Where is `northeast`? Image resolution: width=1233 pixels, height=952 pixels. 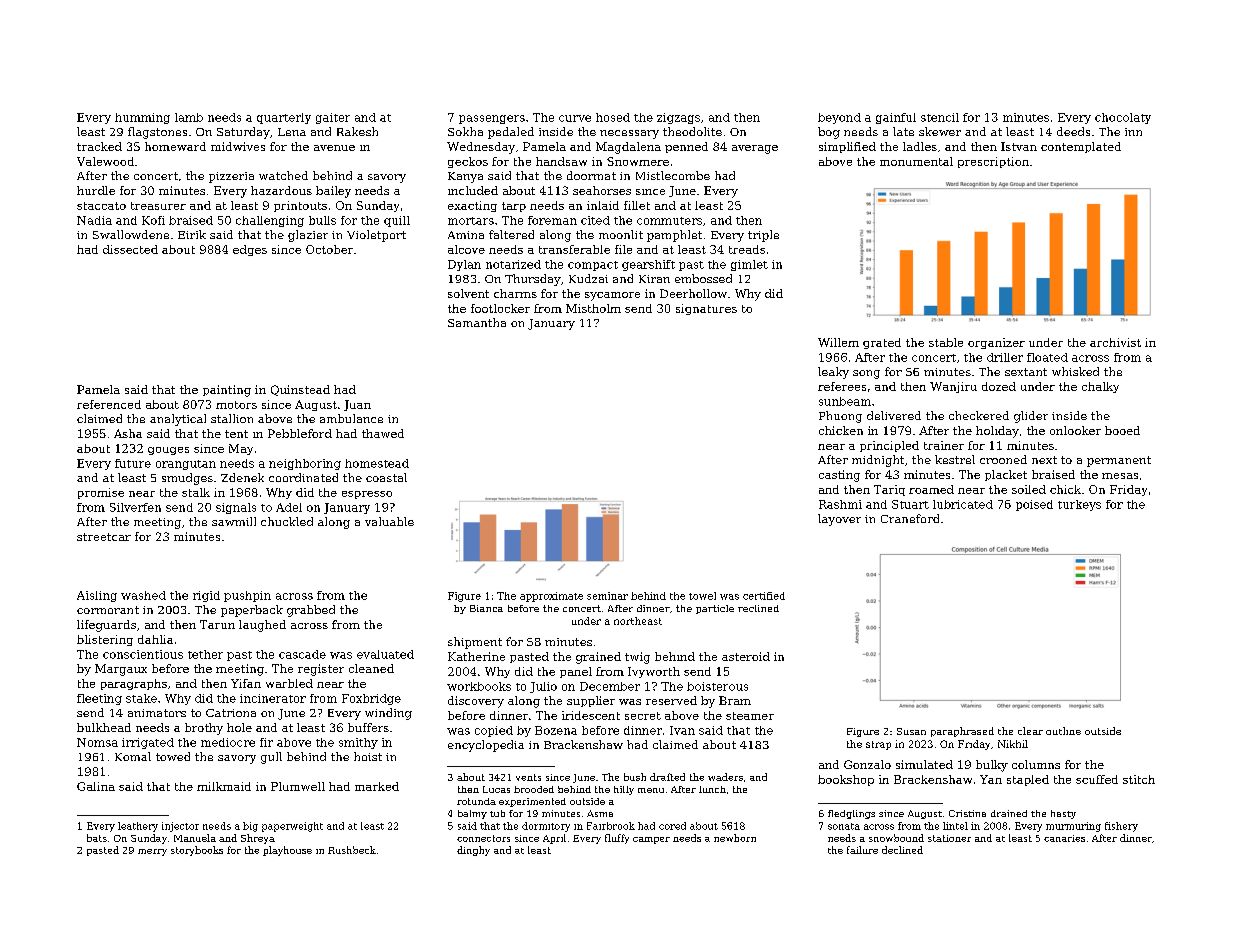
northeast is located at coordinates (638, 621).
